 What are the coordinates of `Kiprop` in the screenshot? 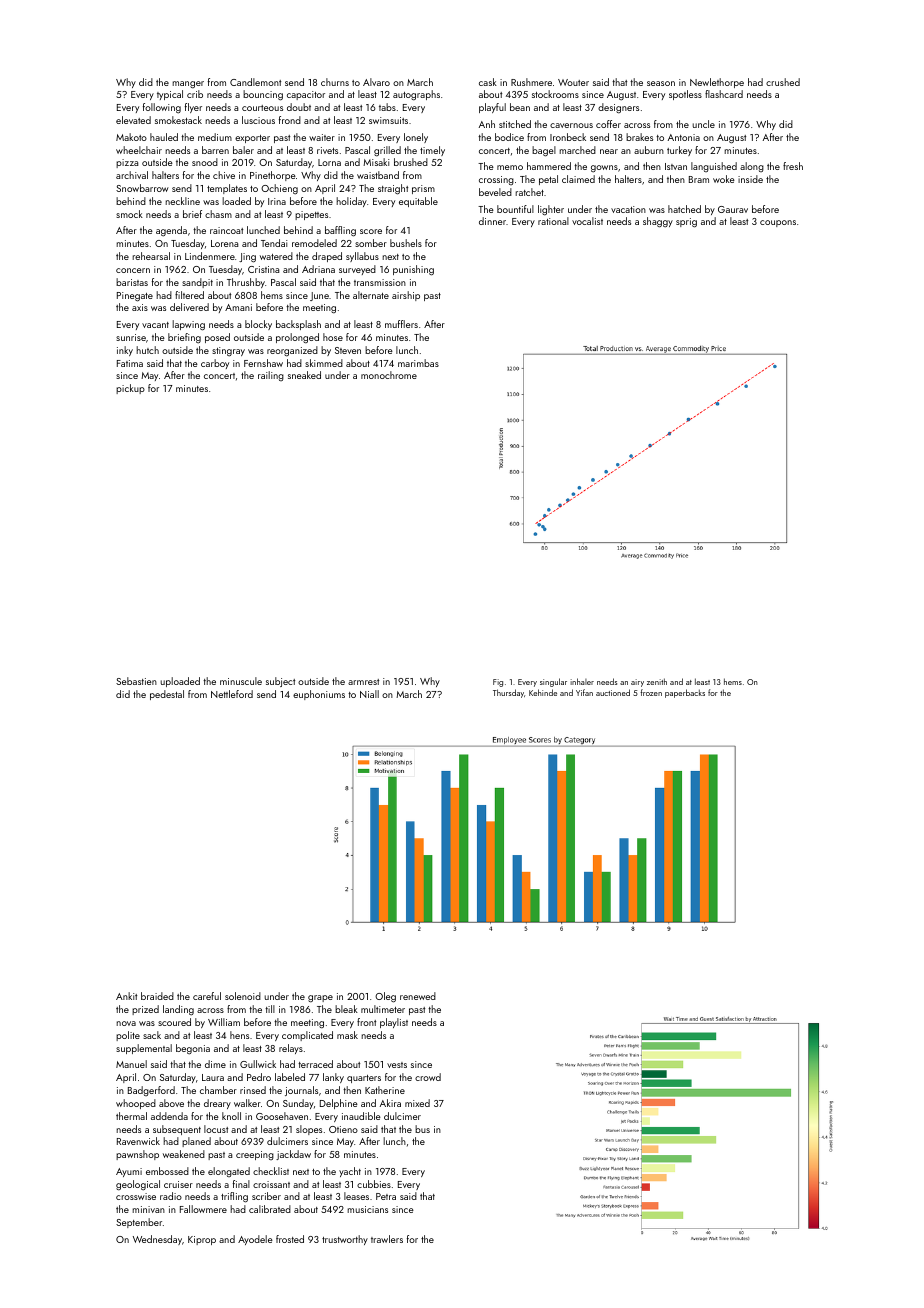 It's located at (202, 1240).
